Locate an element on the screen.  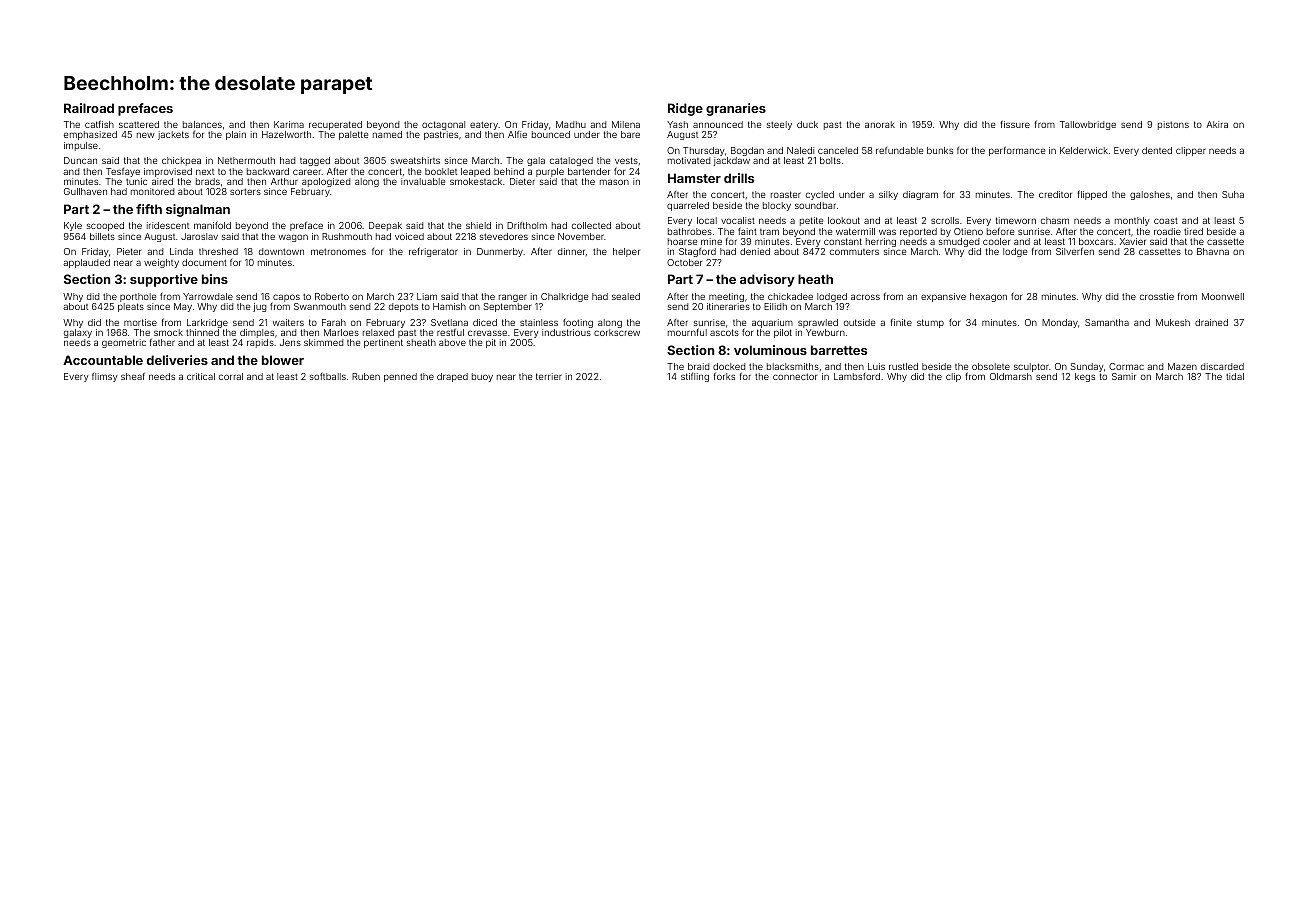
anorak is located at coordinates (880, 124).
